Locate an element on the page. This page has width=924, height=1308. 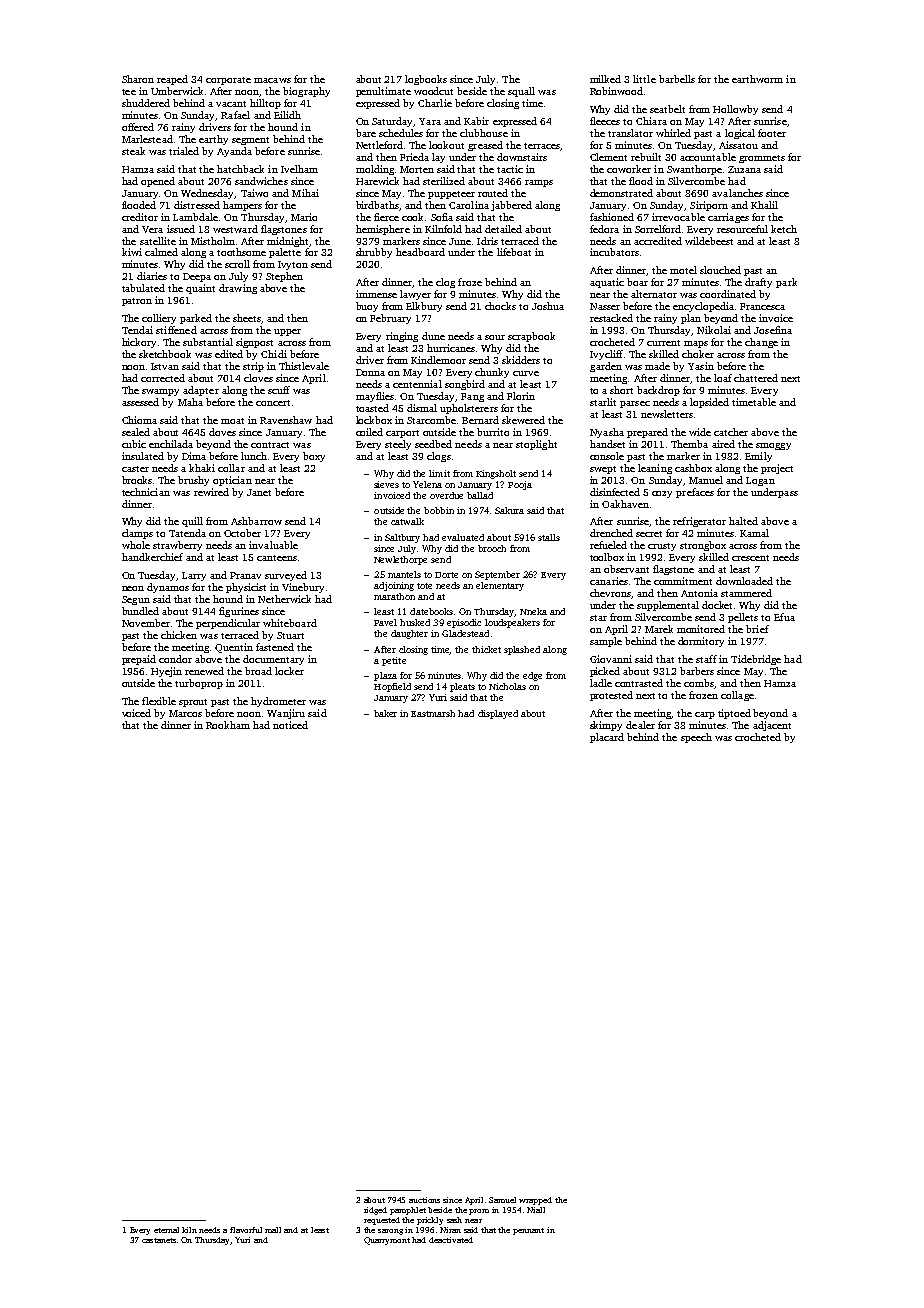
cozy is located at coordinates (662, 494).
